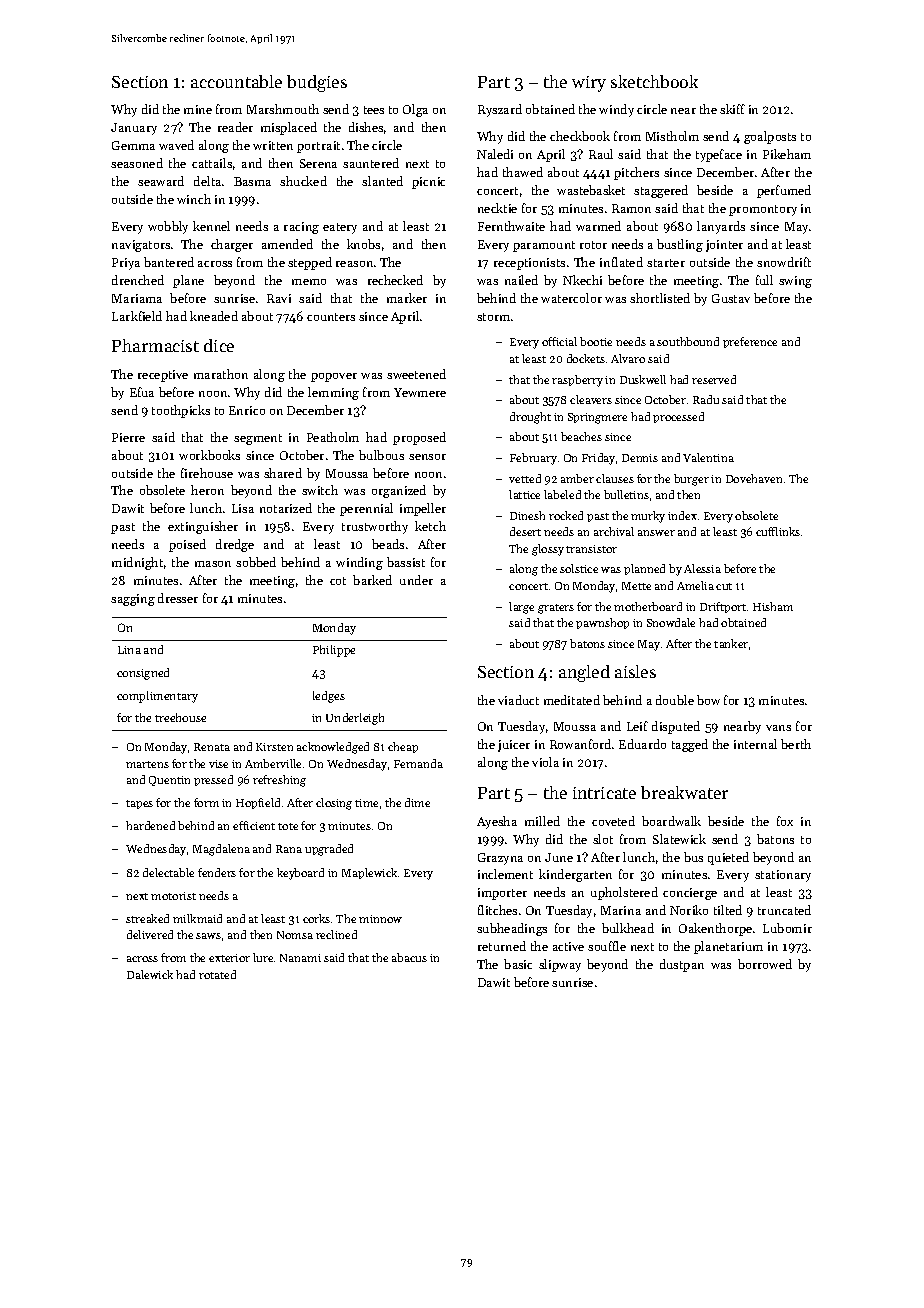 The height and width of the screenshot is (1308, 924). I want to click on barked, so click(372, 580).
